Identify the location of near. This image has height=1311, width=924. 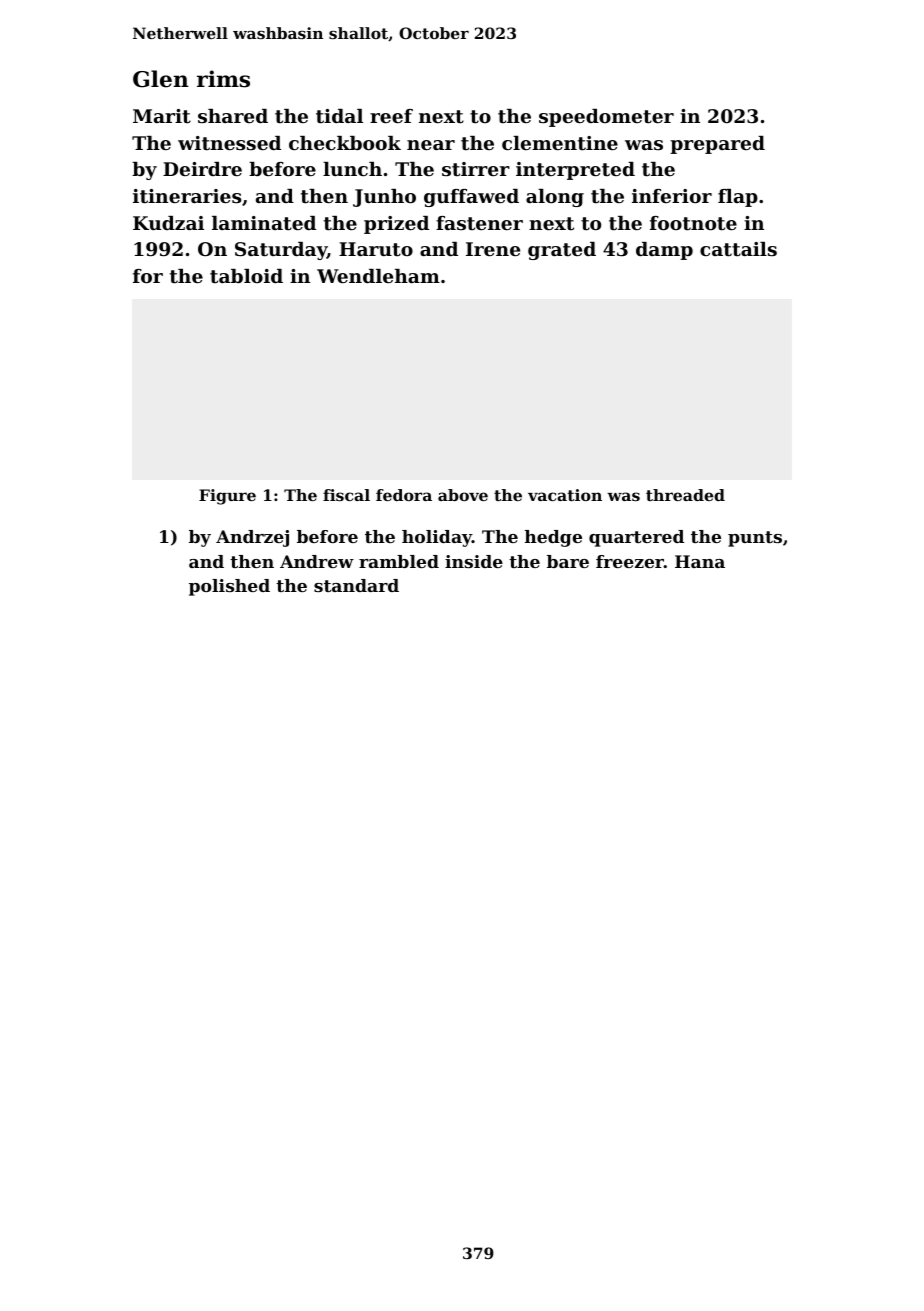
(431, 145).
